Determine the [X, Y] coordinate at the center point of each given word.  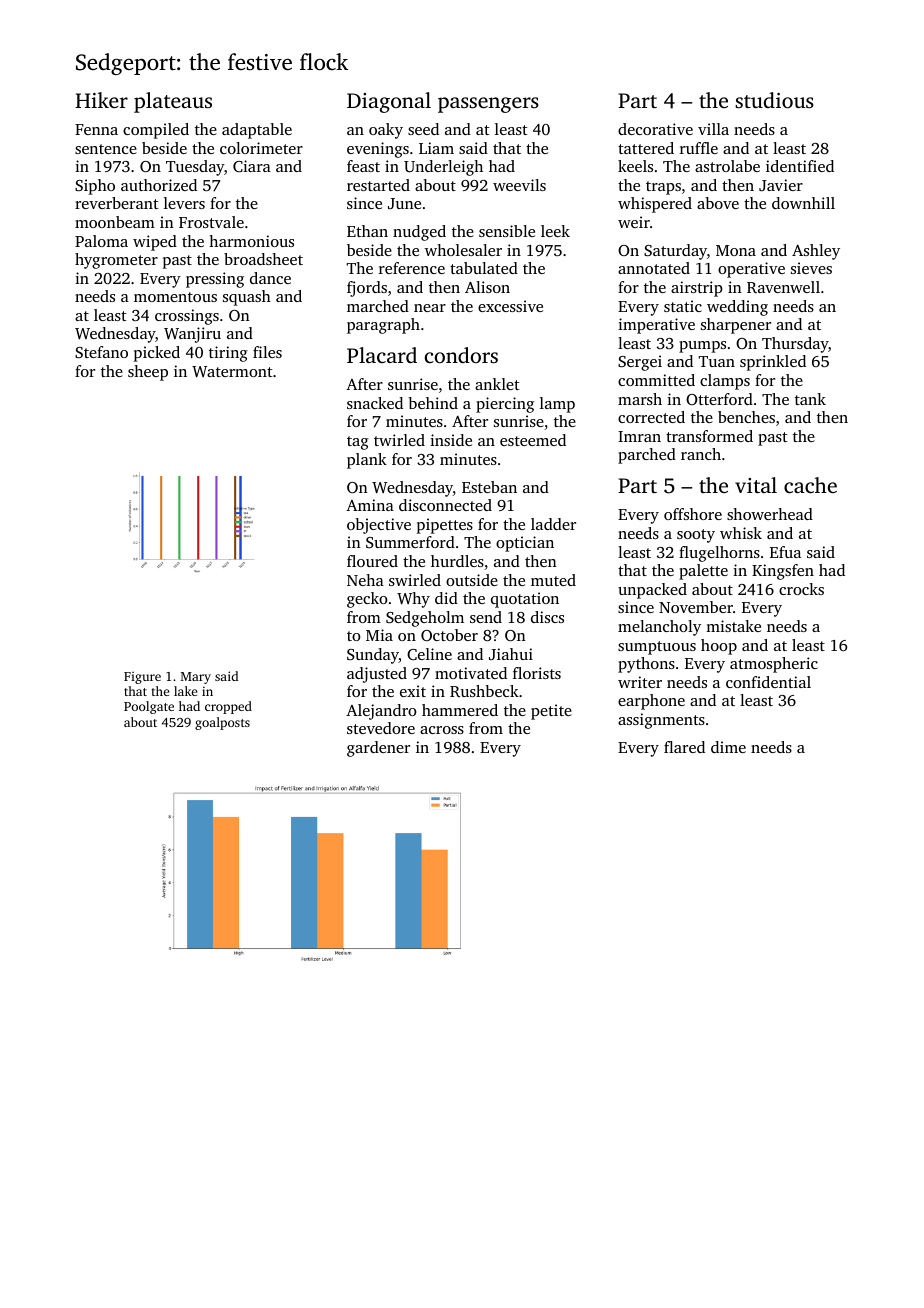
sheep [148, 373]
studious [774, 100]
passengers [488, 105]
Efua [785, 552]
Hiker [101, 100]
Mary [196, 678]
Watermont [232, 372]
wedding [737, 308]
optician [525, 544]
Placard [382, 355]
